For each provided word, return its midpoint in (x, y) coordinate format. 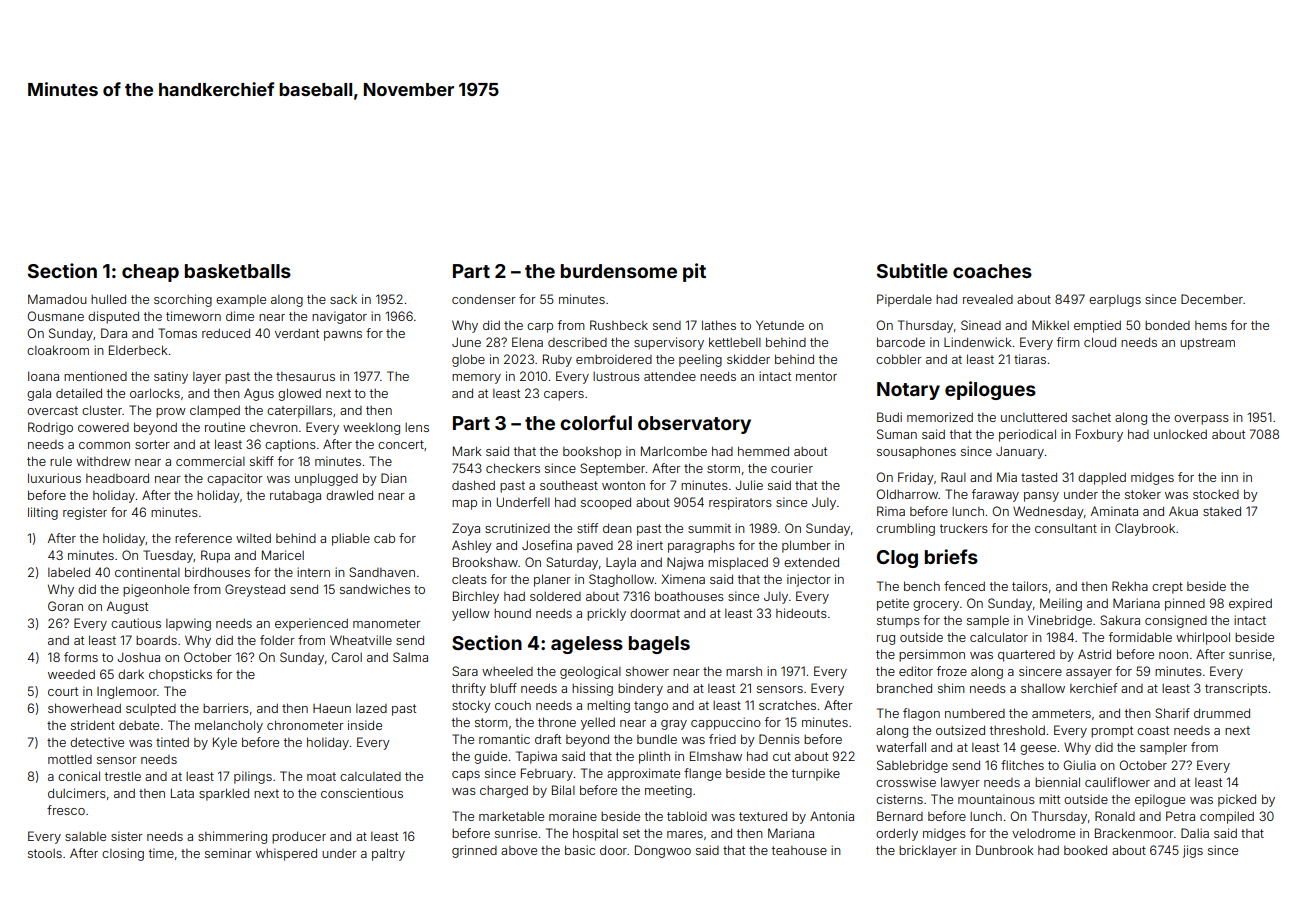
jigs (1193, 851)
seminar (228, 853)
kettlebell (735, 342)
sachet (1091, 417)
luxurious (54, 478)
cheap (150, 273)
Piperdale (904, 300)
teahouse (799, 850)
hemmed (763, 451)
